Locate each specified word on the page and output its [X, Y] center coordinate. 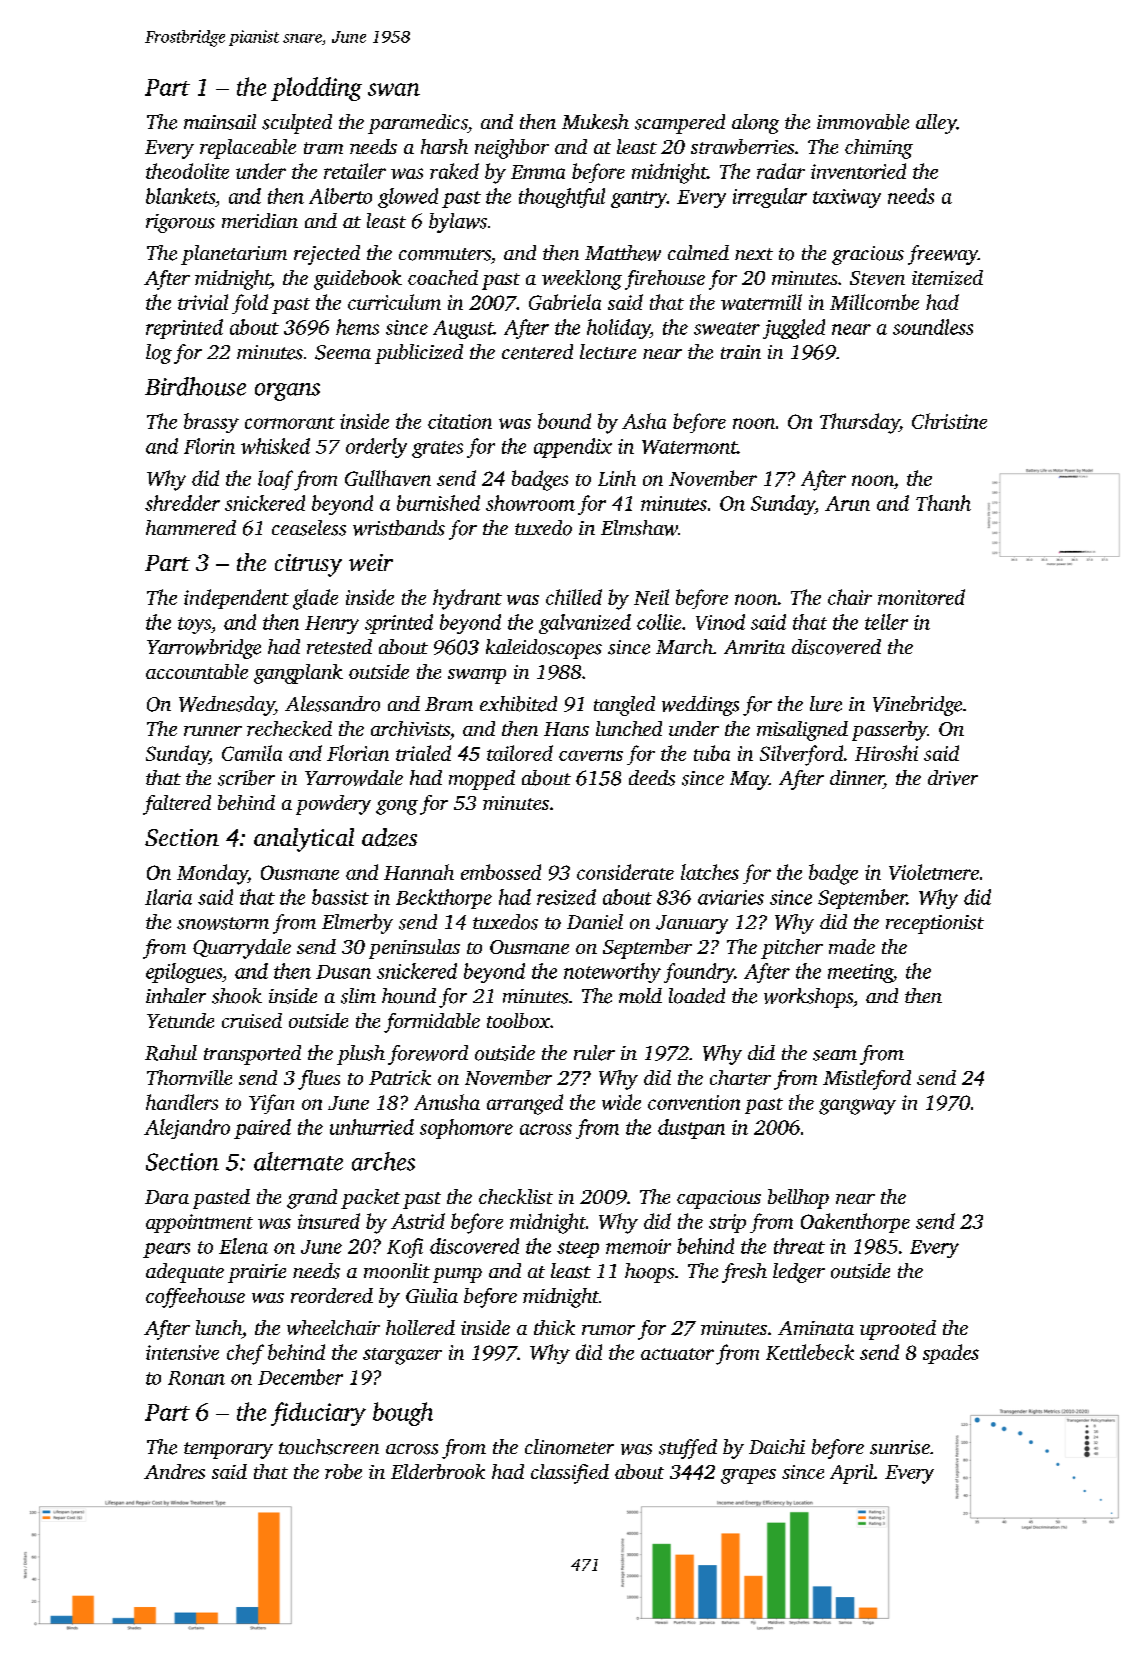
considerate [625, 872]
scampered [680, 124]
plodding [316, 89]
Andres [174, 1471]
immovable [863, 122]
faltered [177, 805]
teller [886, 622]
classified [570, 1474]
